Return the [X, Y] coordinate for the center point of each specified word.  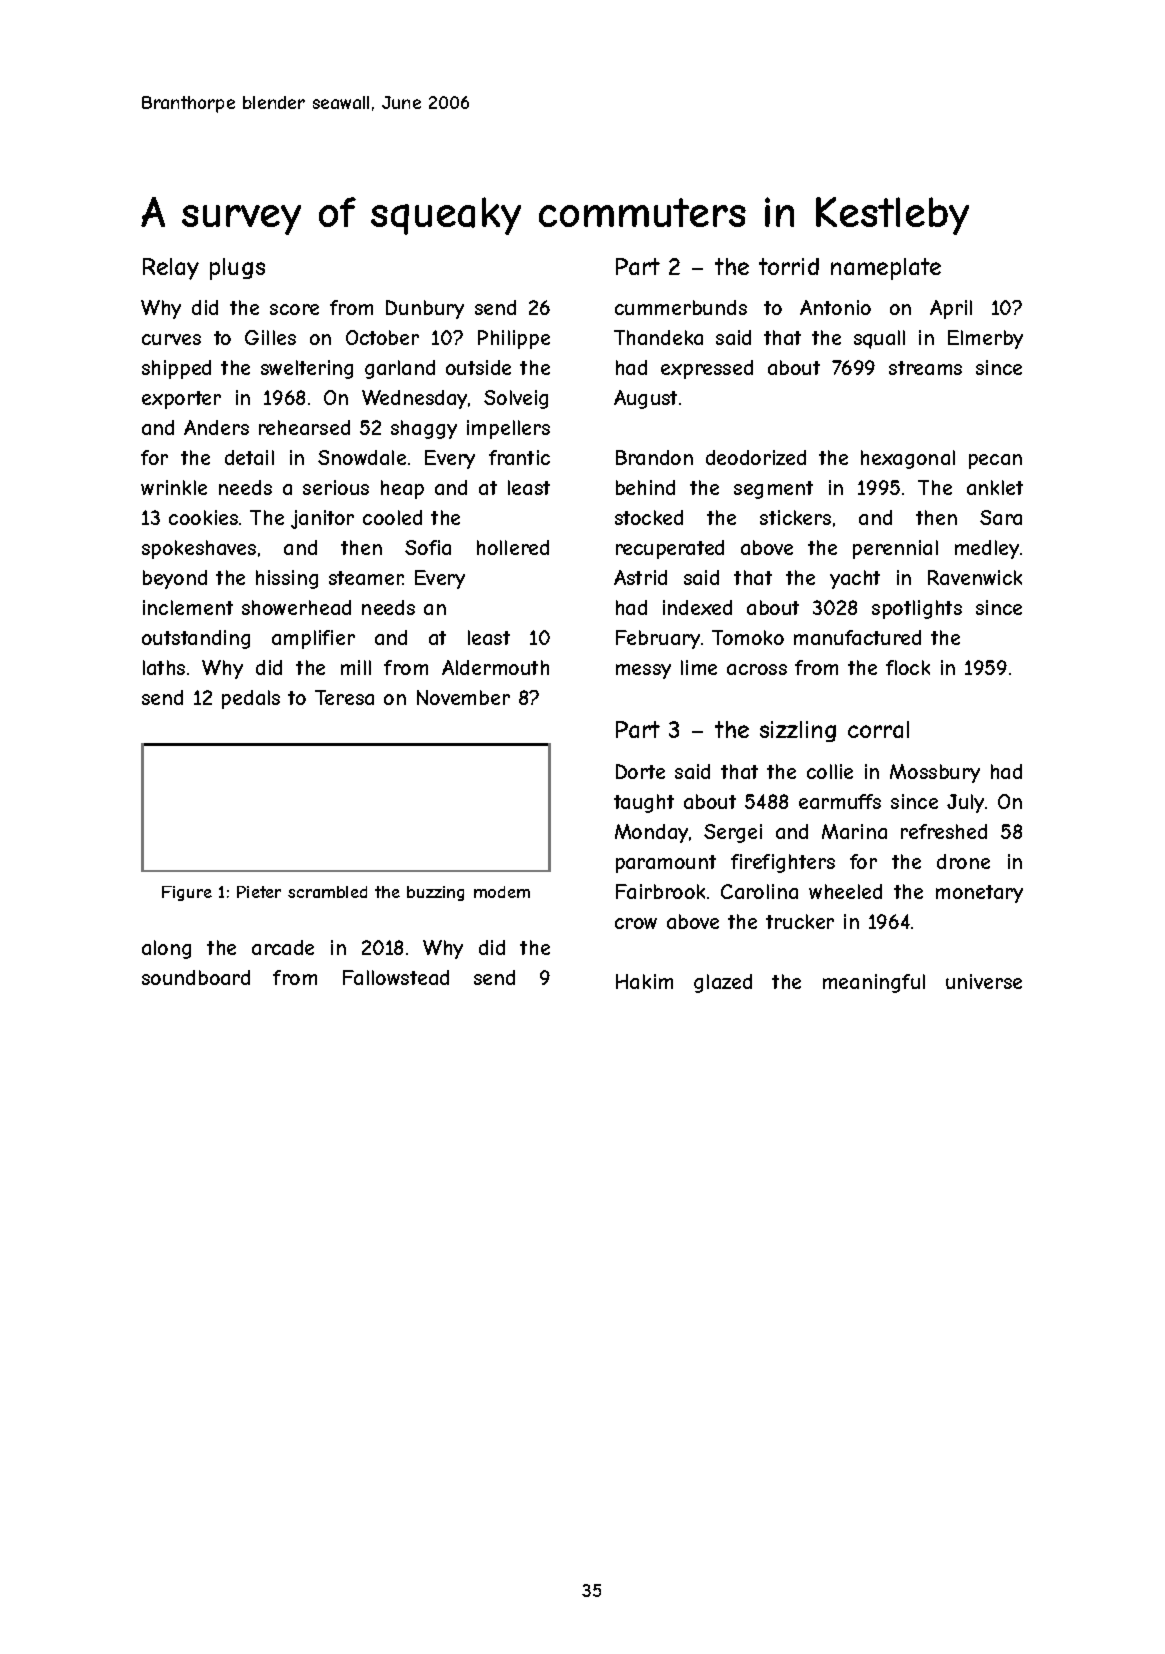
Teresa [344, 697]
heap [402, 489]
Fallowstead [396, 977]
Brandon [654, 457]
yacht [855, 579]
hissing [287, 579]
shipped [176, 369]
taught [644, 803]
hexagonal [908, 459]
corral [878, 729]
